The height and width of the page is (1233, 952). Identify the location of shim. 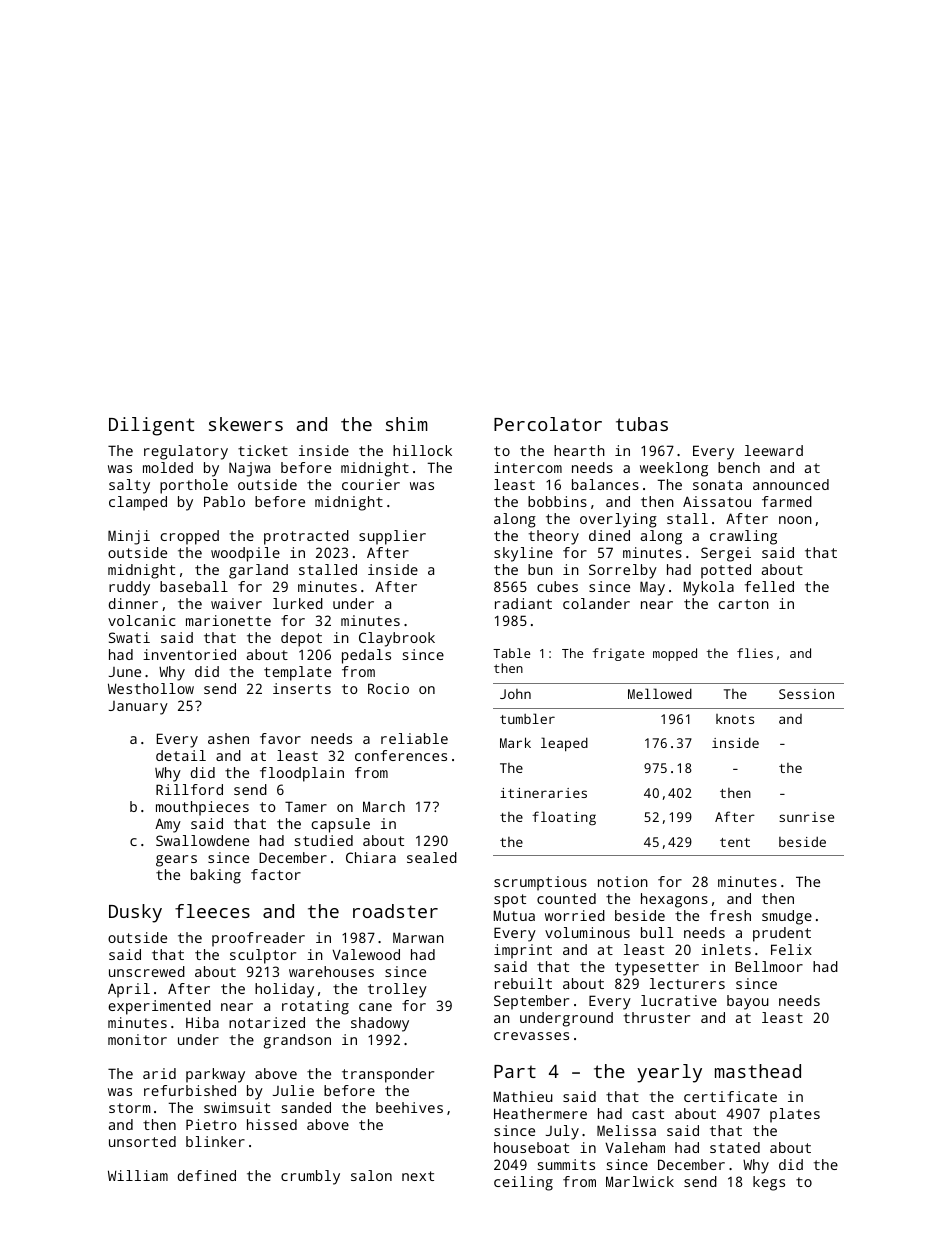
(407, 424).
